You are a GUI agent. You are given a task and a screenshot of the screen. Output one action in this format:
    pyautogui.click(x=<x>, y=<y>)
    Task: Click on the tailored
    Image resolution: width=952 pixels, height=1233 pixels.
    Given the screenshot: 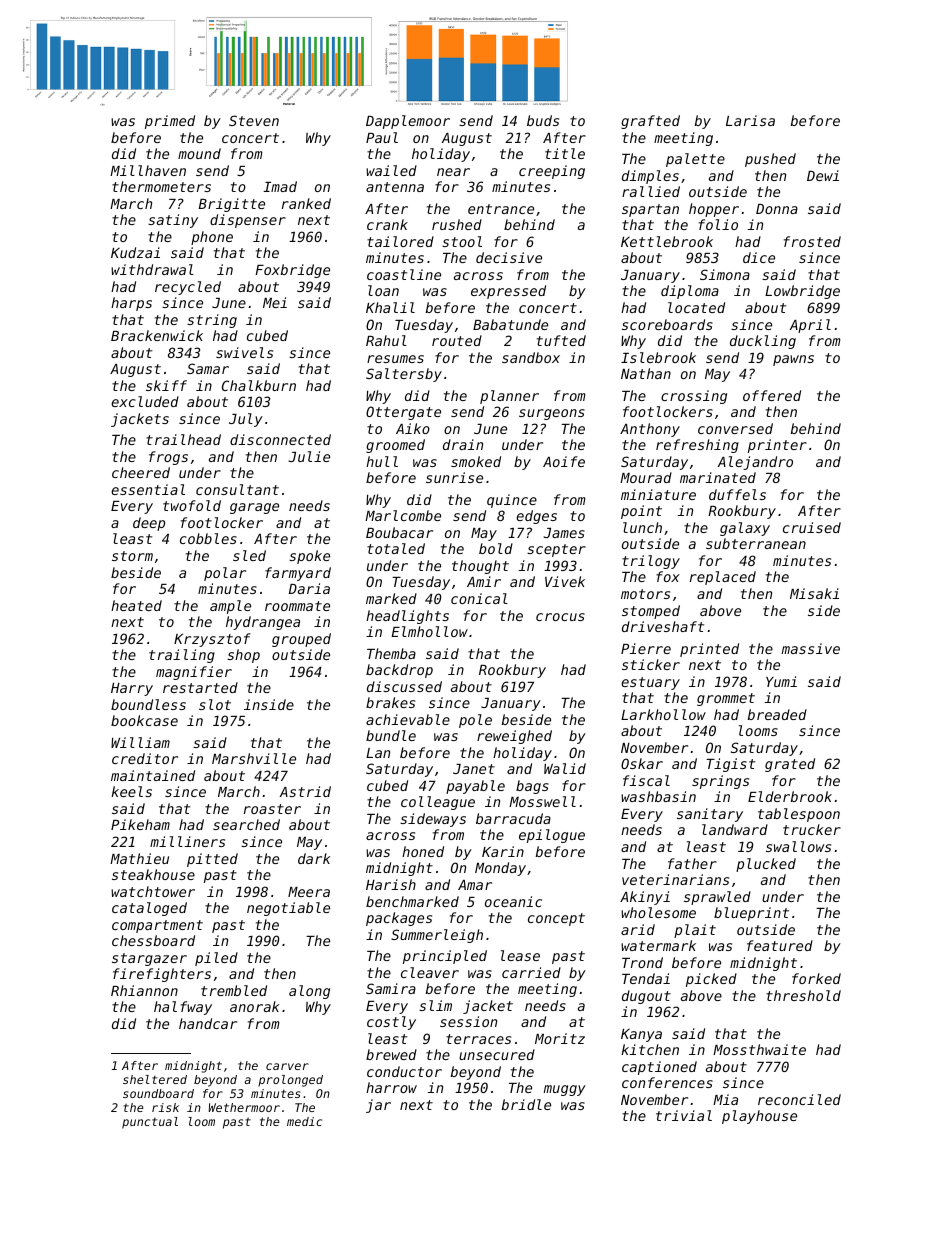 What is the action you would take?
    pyautogui.click(x=400, y=241)
